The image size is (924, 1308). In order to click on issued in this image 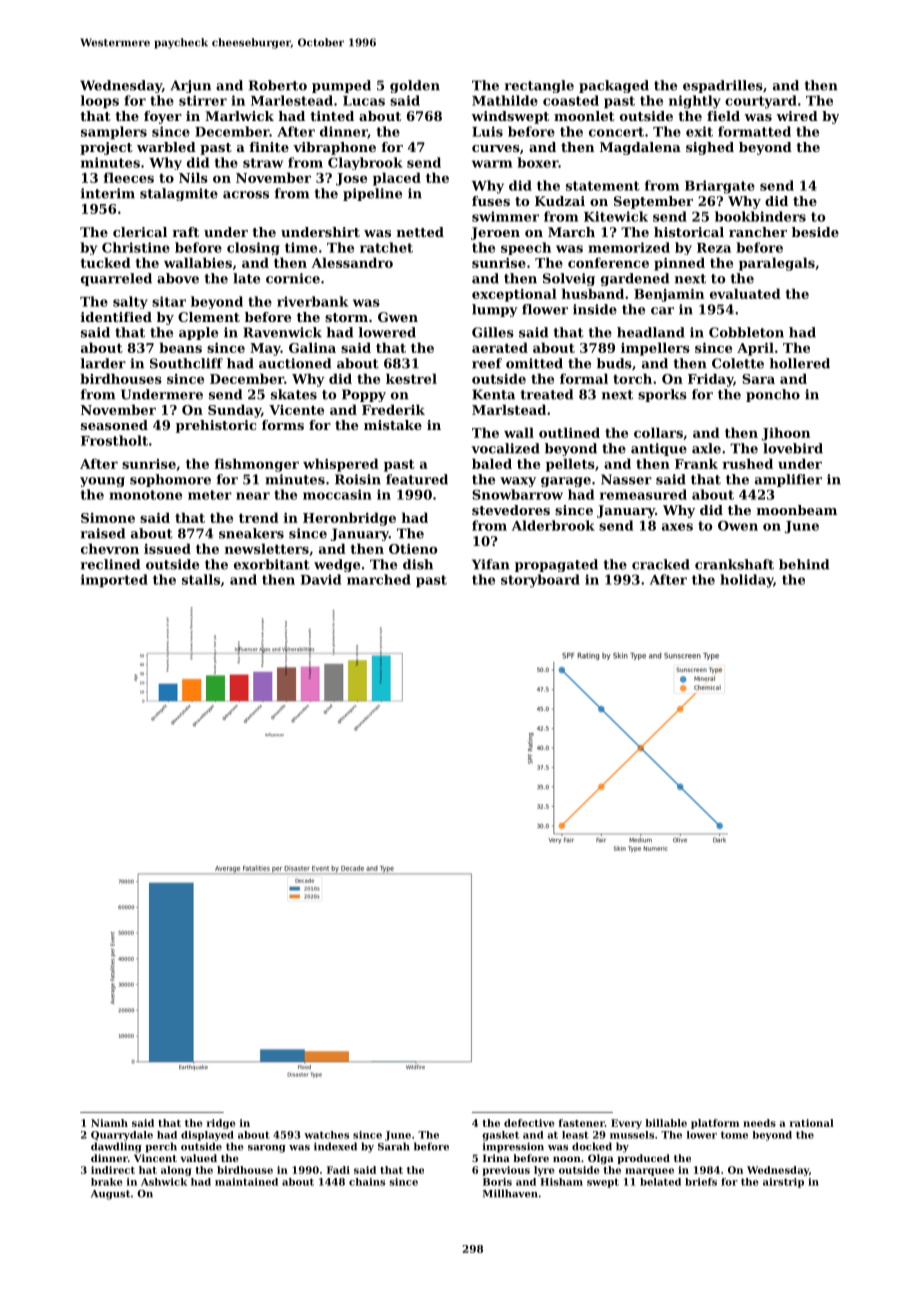, I will do `click(167, 548)`.
